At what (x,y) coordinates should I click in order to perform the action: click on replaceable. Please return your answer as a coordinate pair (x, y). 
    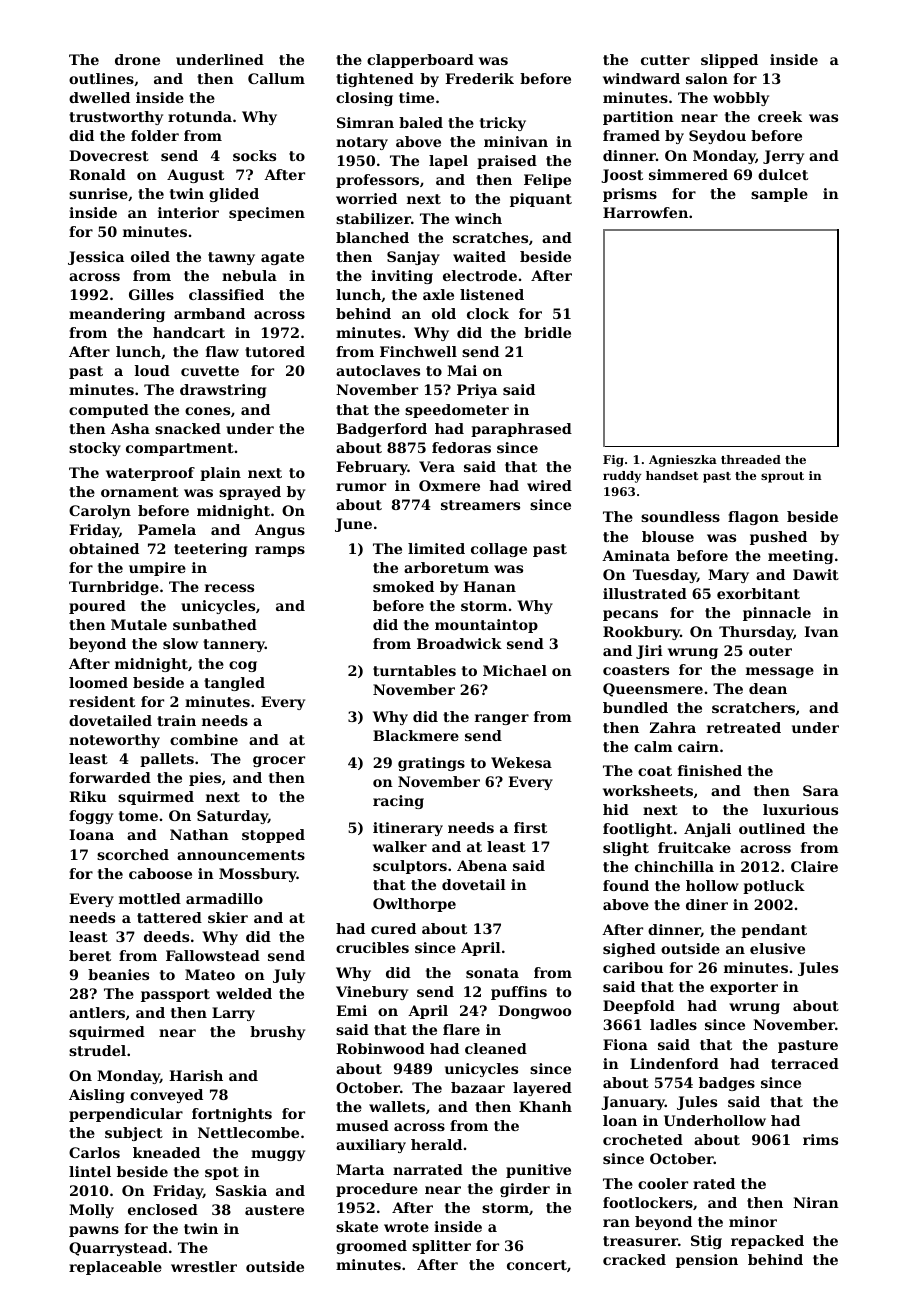
    Looking at the image, I should click on (115, 1268).
